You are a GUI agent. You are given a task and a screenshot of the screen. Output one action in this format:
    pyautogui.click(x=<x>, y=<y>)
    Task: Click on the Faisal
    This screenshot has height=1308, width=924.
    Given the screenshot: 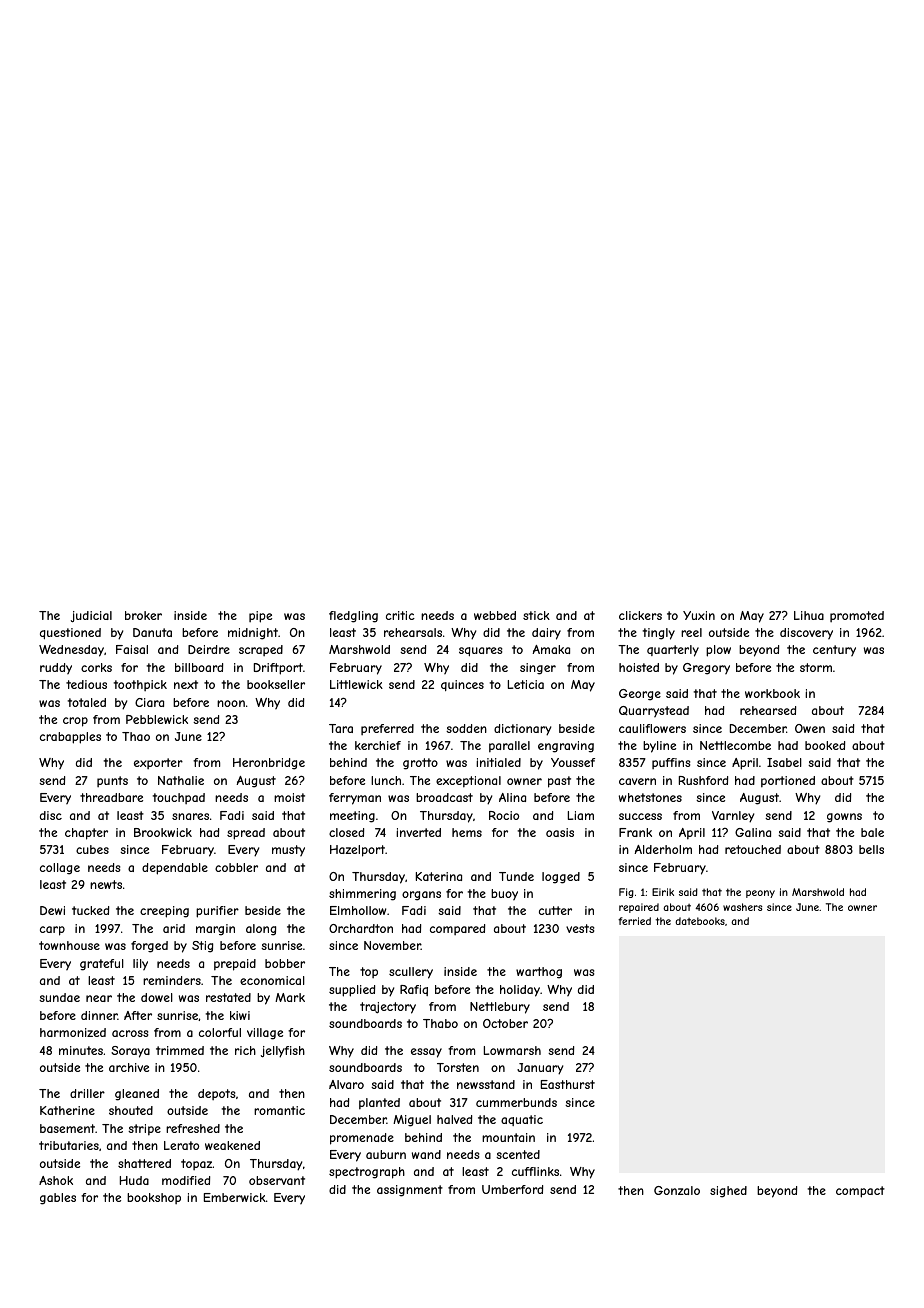 What is the action you would take?
    pyautogui.click(x=132, y=649)
